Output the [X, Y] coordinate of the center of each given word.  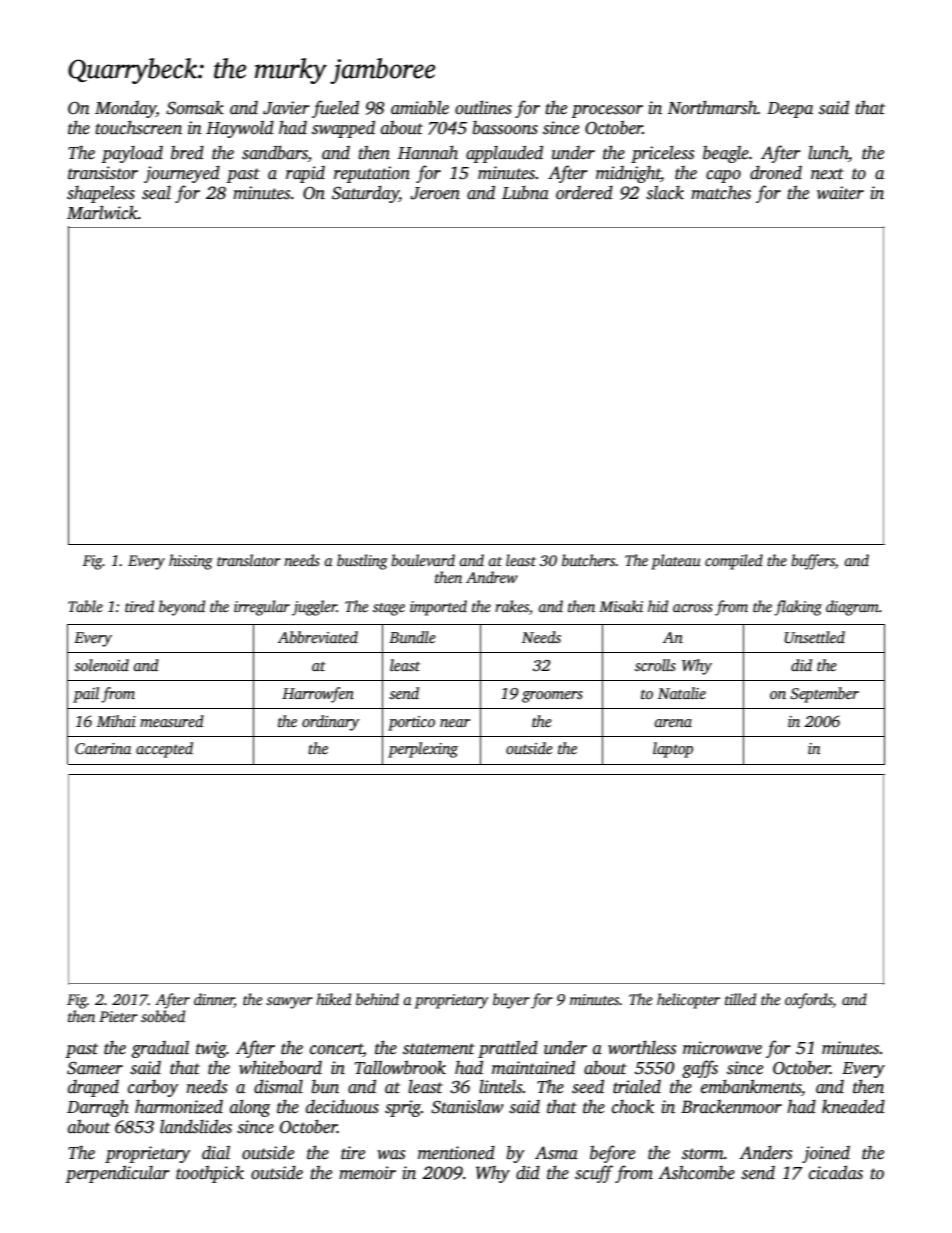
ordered [584, 193]
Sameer [95, 1068]
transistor [103, 173]
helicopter [688, 1001]
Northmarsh [712, 107]
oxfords [809, 1001]
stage [389, 609]
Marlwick [102, 212]
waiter [840, 193]
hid [658, 606]
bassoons [505, 128]
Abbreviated [318, 637]
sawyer [289, 1003]
